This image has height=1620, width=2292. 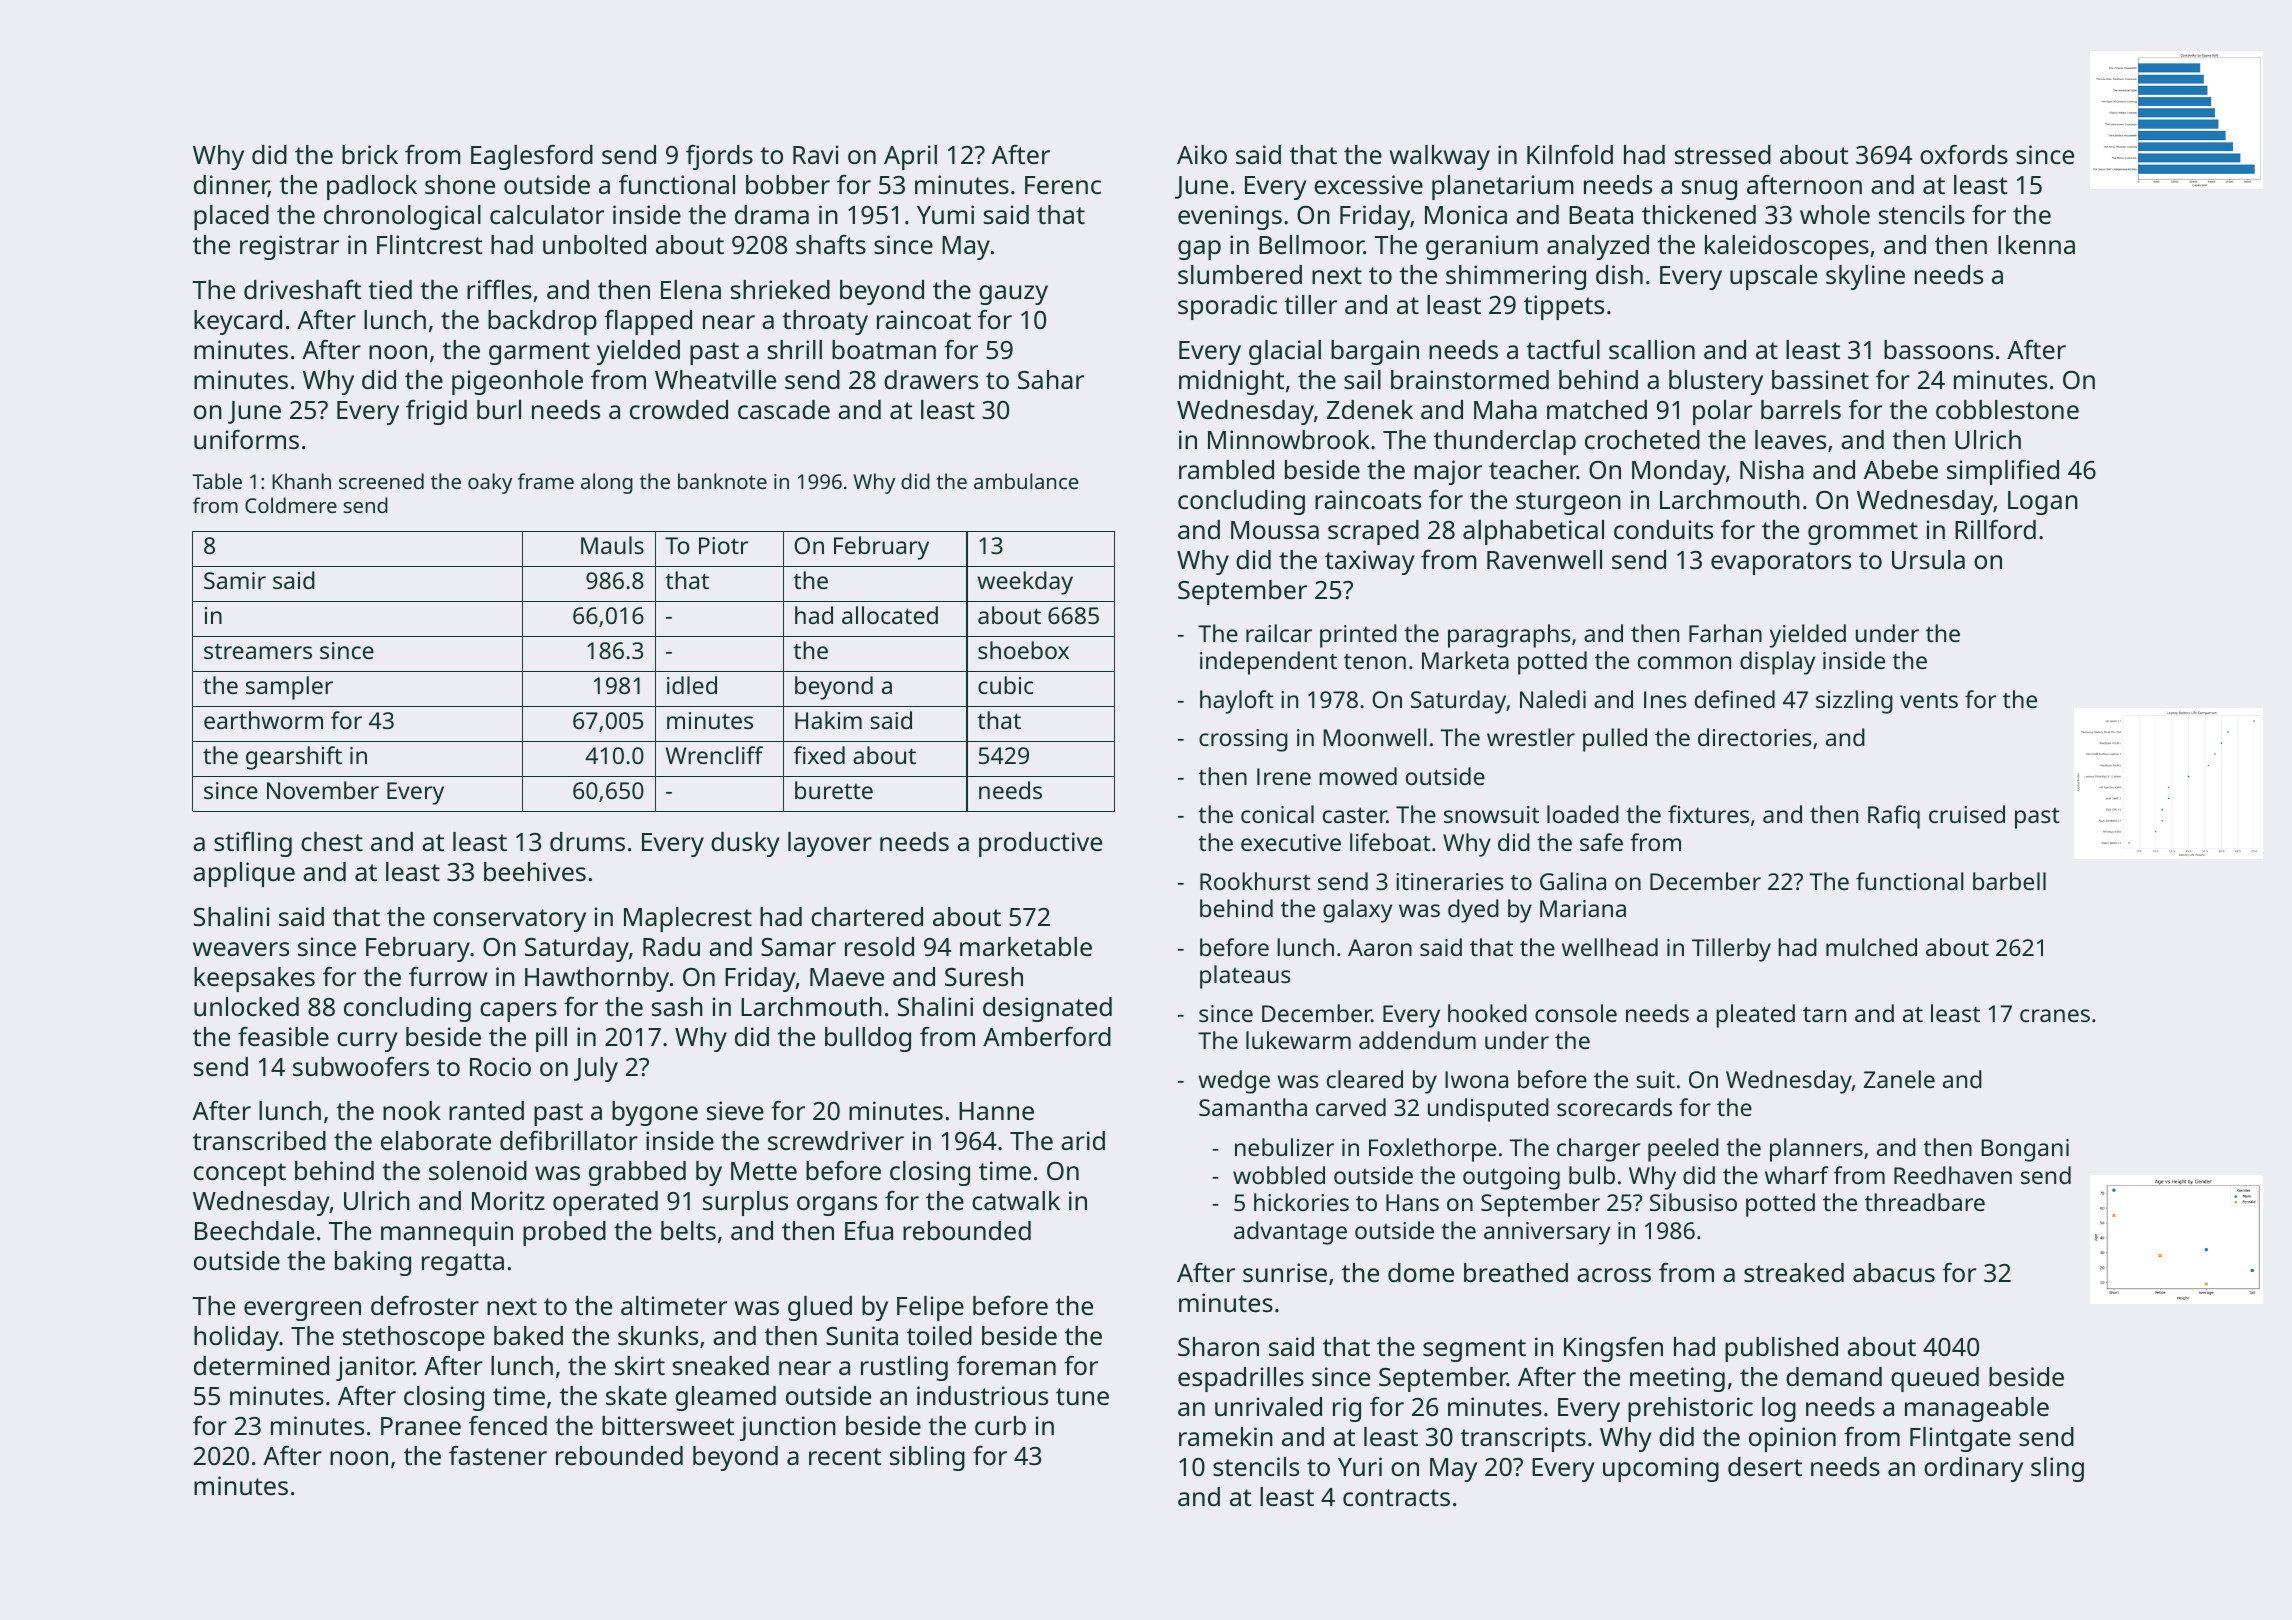 I want to click on manageable, so click(x=1977, y=1409).
